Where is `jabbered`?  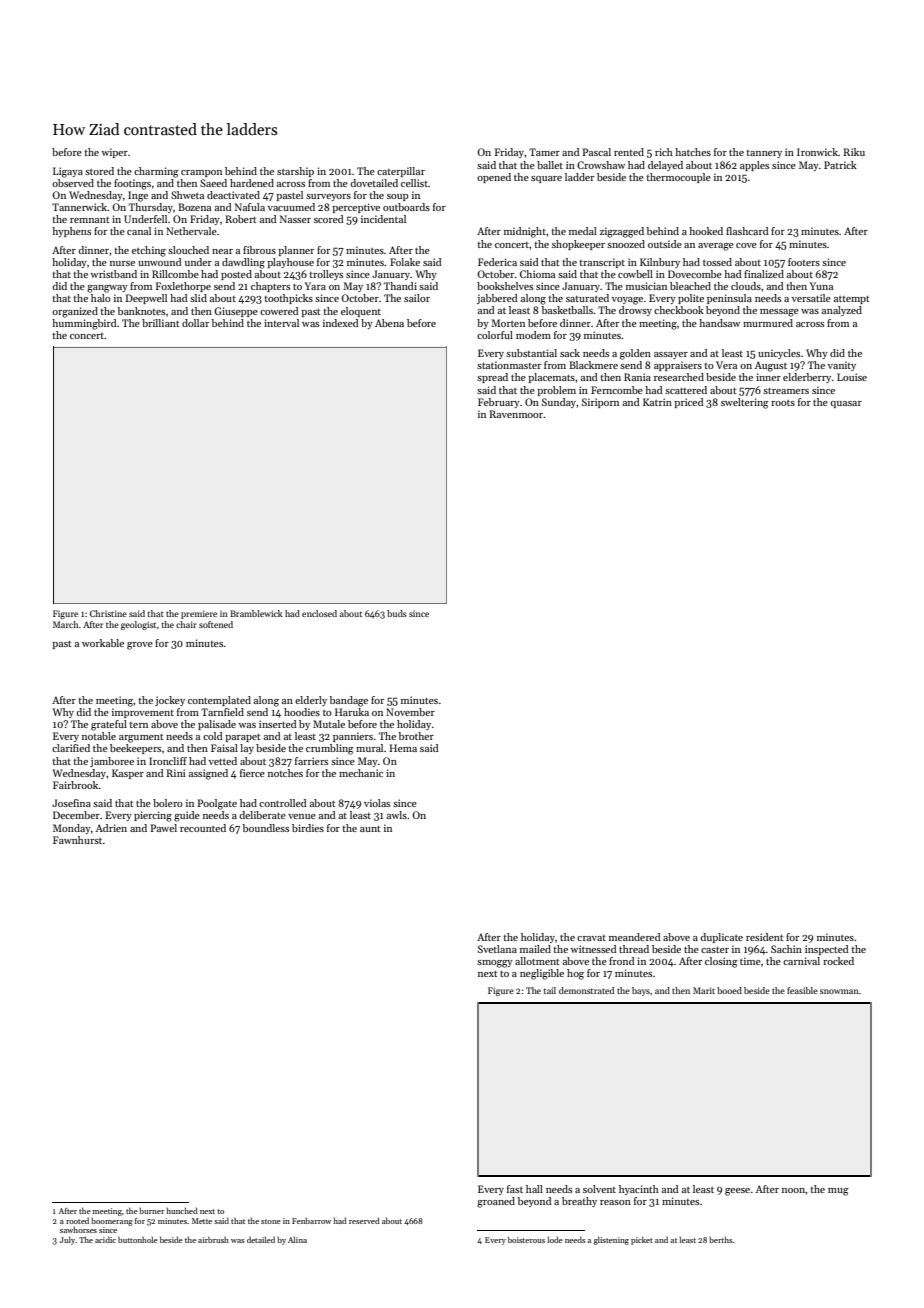
jabbered is located at coordinates (497, 299).
